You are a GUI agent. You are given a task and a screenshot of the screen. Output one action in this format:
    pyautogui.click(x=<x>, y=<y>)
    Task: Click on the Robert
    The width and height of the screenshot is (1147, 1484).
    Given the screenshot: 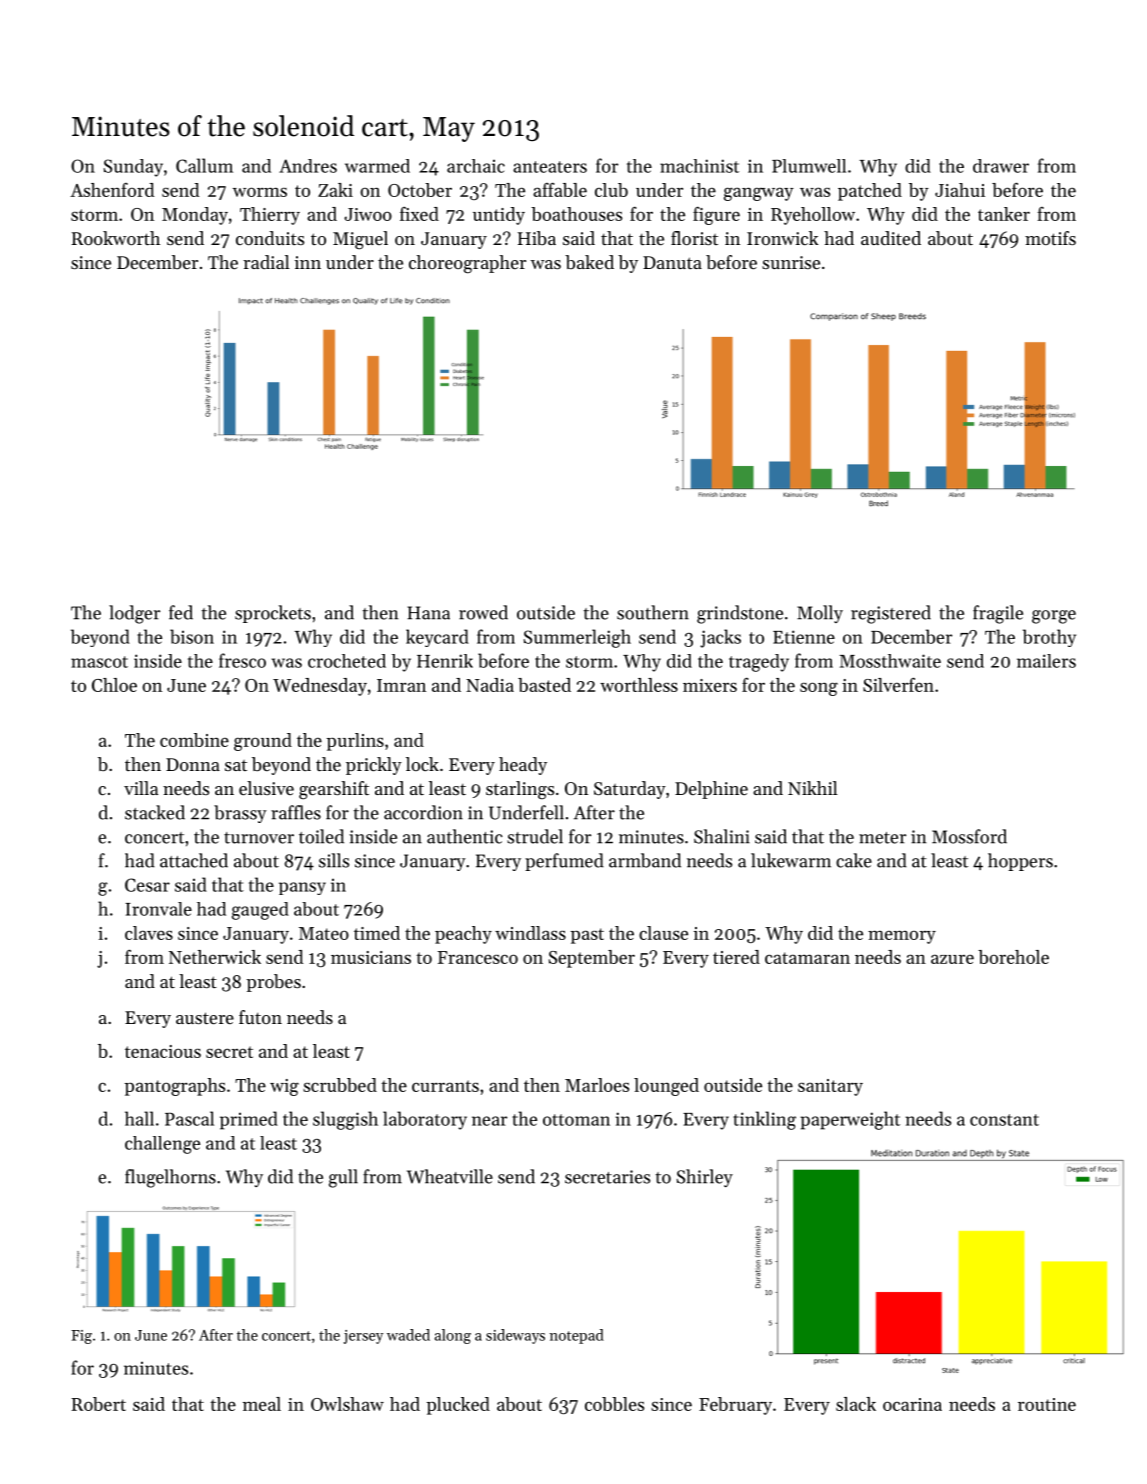 What is the action you would take?
    pyautogui.click(x=99, y=1404)
